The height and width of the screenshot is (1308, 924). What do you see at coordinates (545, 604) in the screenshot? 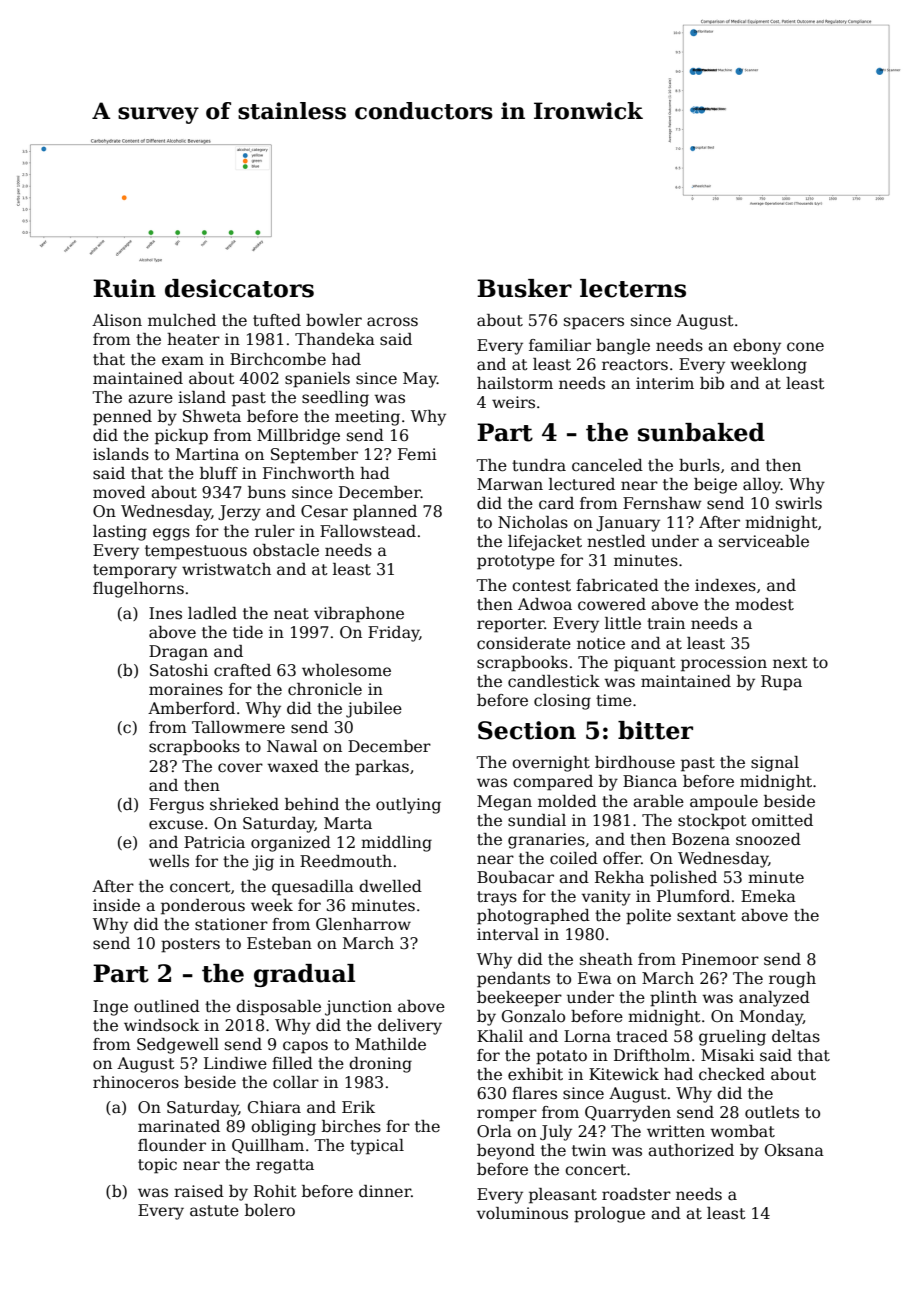
I see `Adwoa` at bounding box center [545, 604].
